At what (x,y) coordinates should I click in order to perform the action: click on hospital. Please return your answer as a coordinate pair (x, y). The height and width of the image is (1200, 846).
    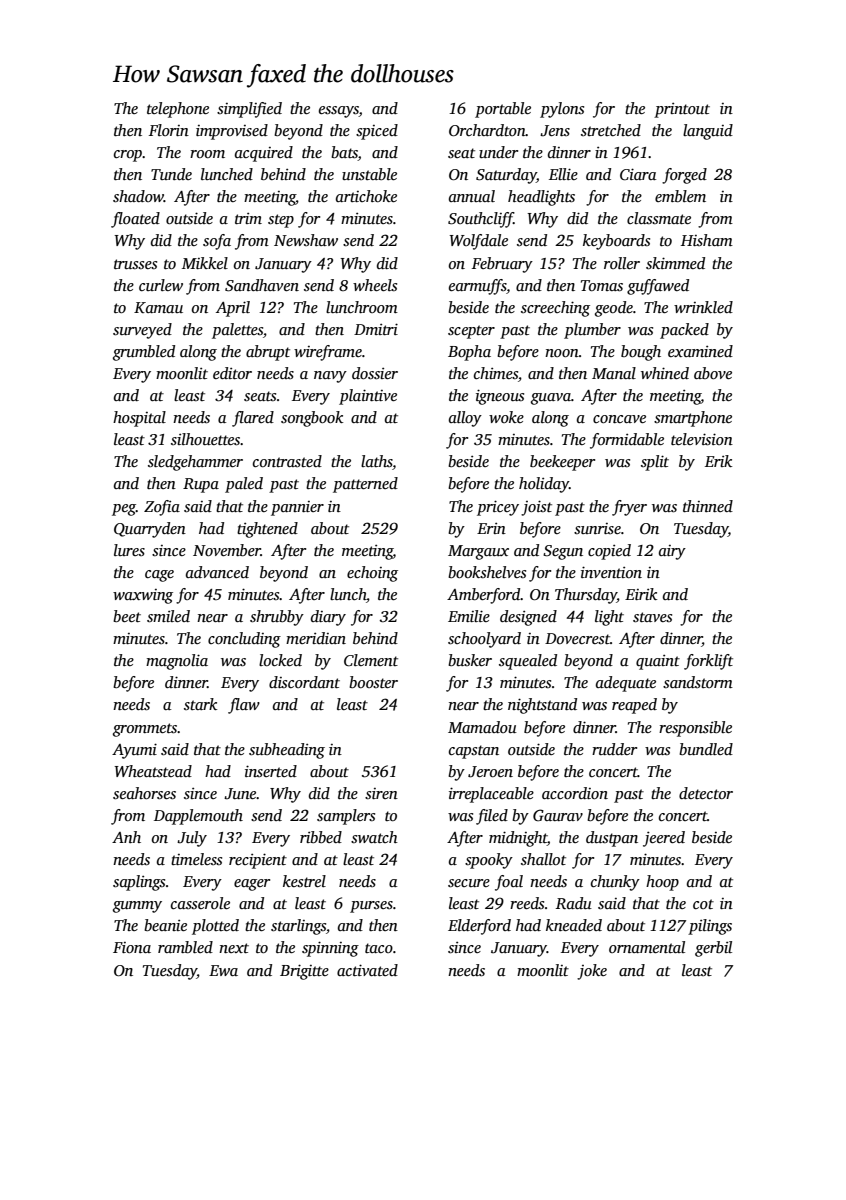
    Looking at the image, I should click on (139, 419).
